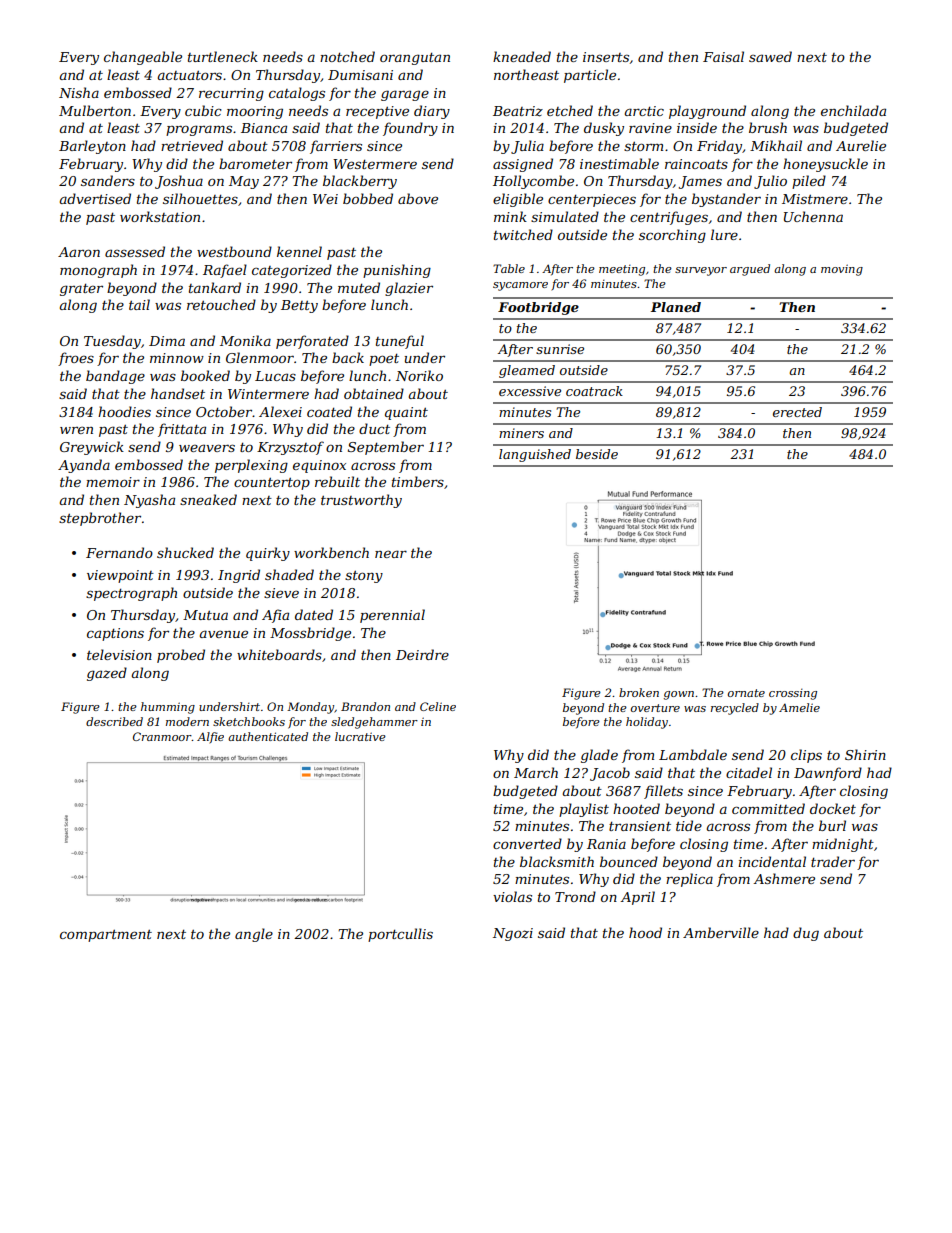 This page has height=1233, width=952. Describe the element at coordinates (419, 375) in the page. I see `Noriko` at that location.
